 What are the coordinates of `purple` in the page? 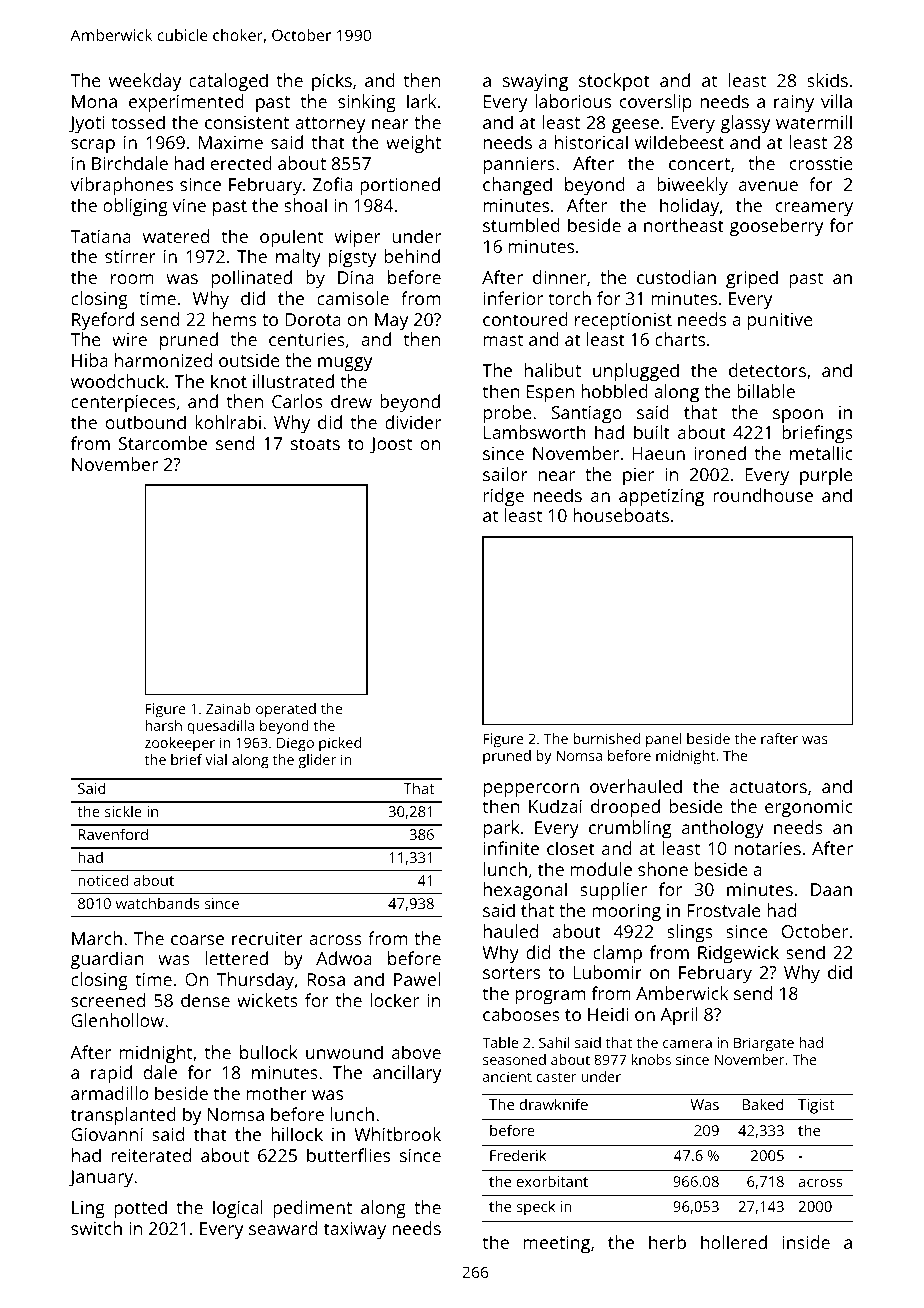 It's located at (826, 476).
